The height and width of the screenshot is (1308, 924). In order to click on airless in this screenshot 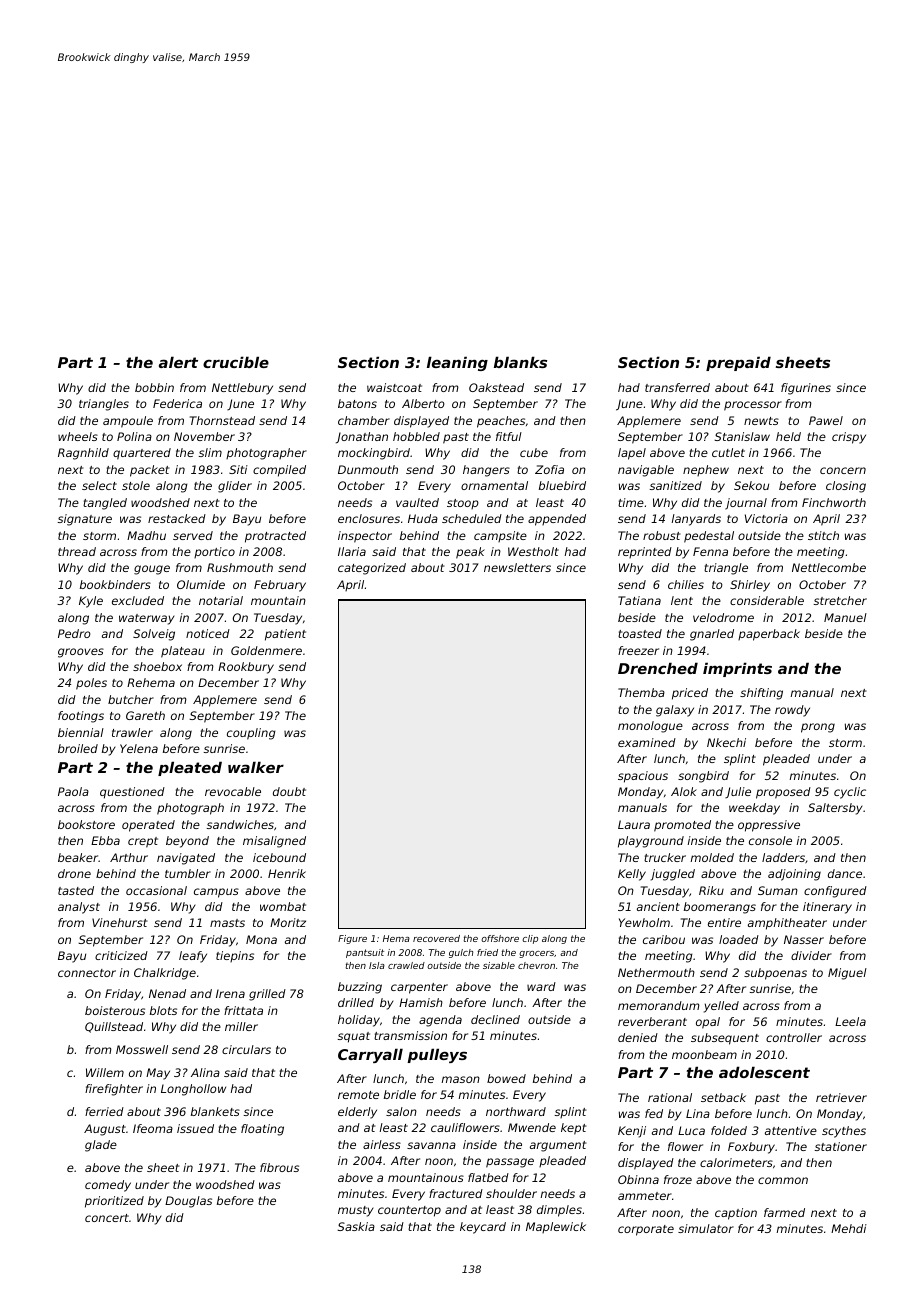, I will do `click(382, 1144)`.
